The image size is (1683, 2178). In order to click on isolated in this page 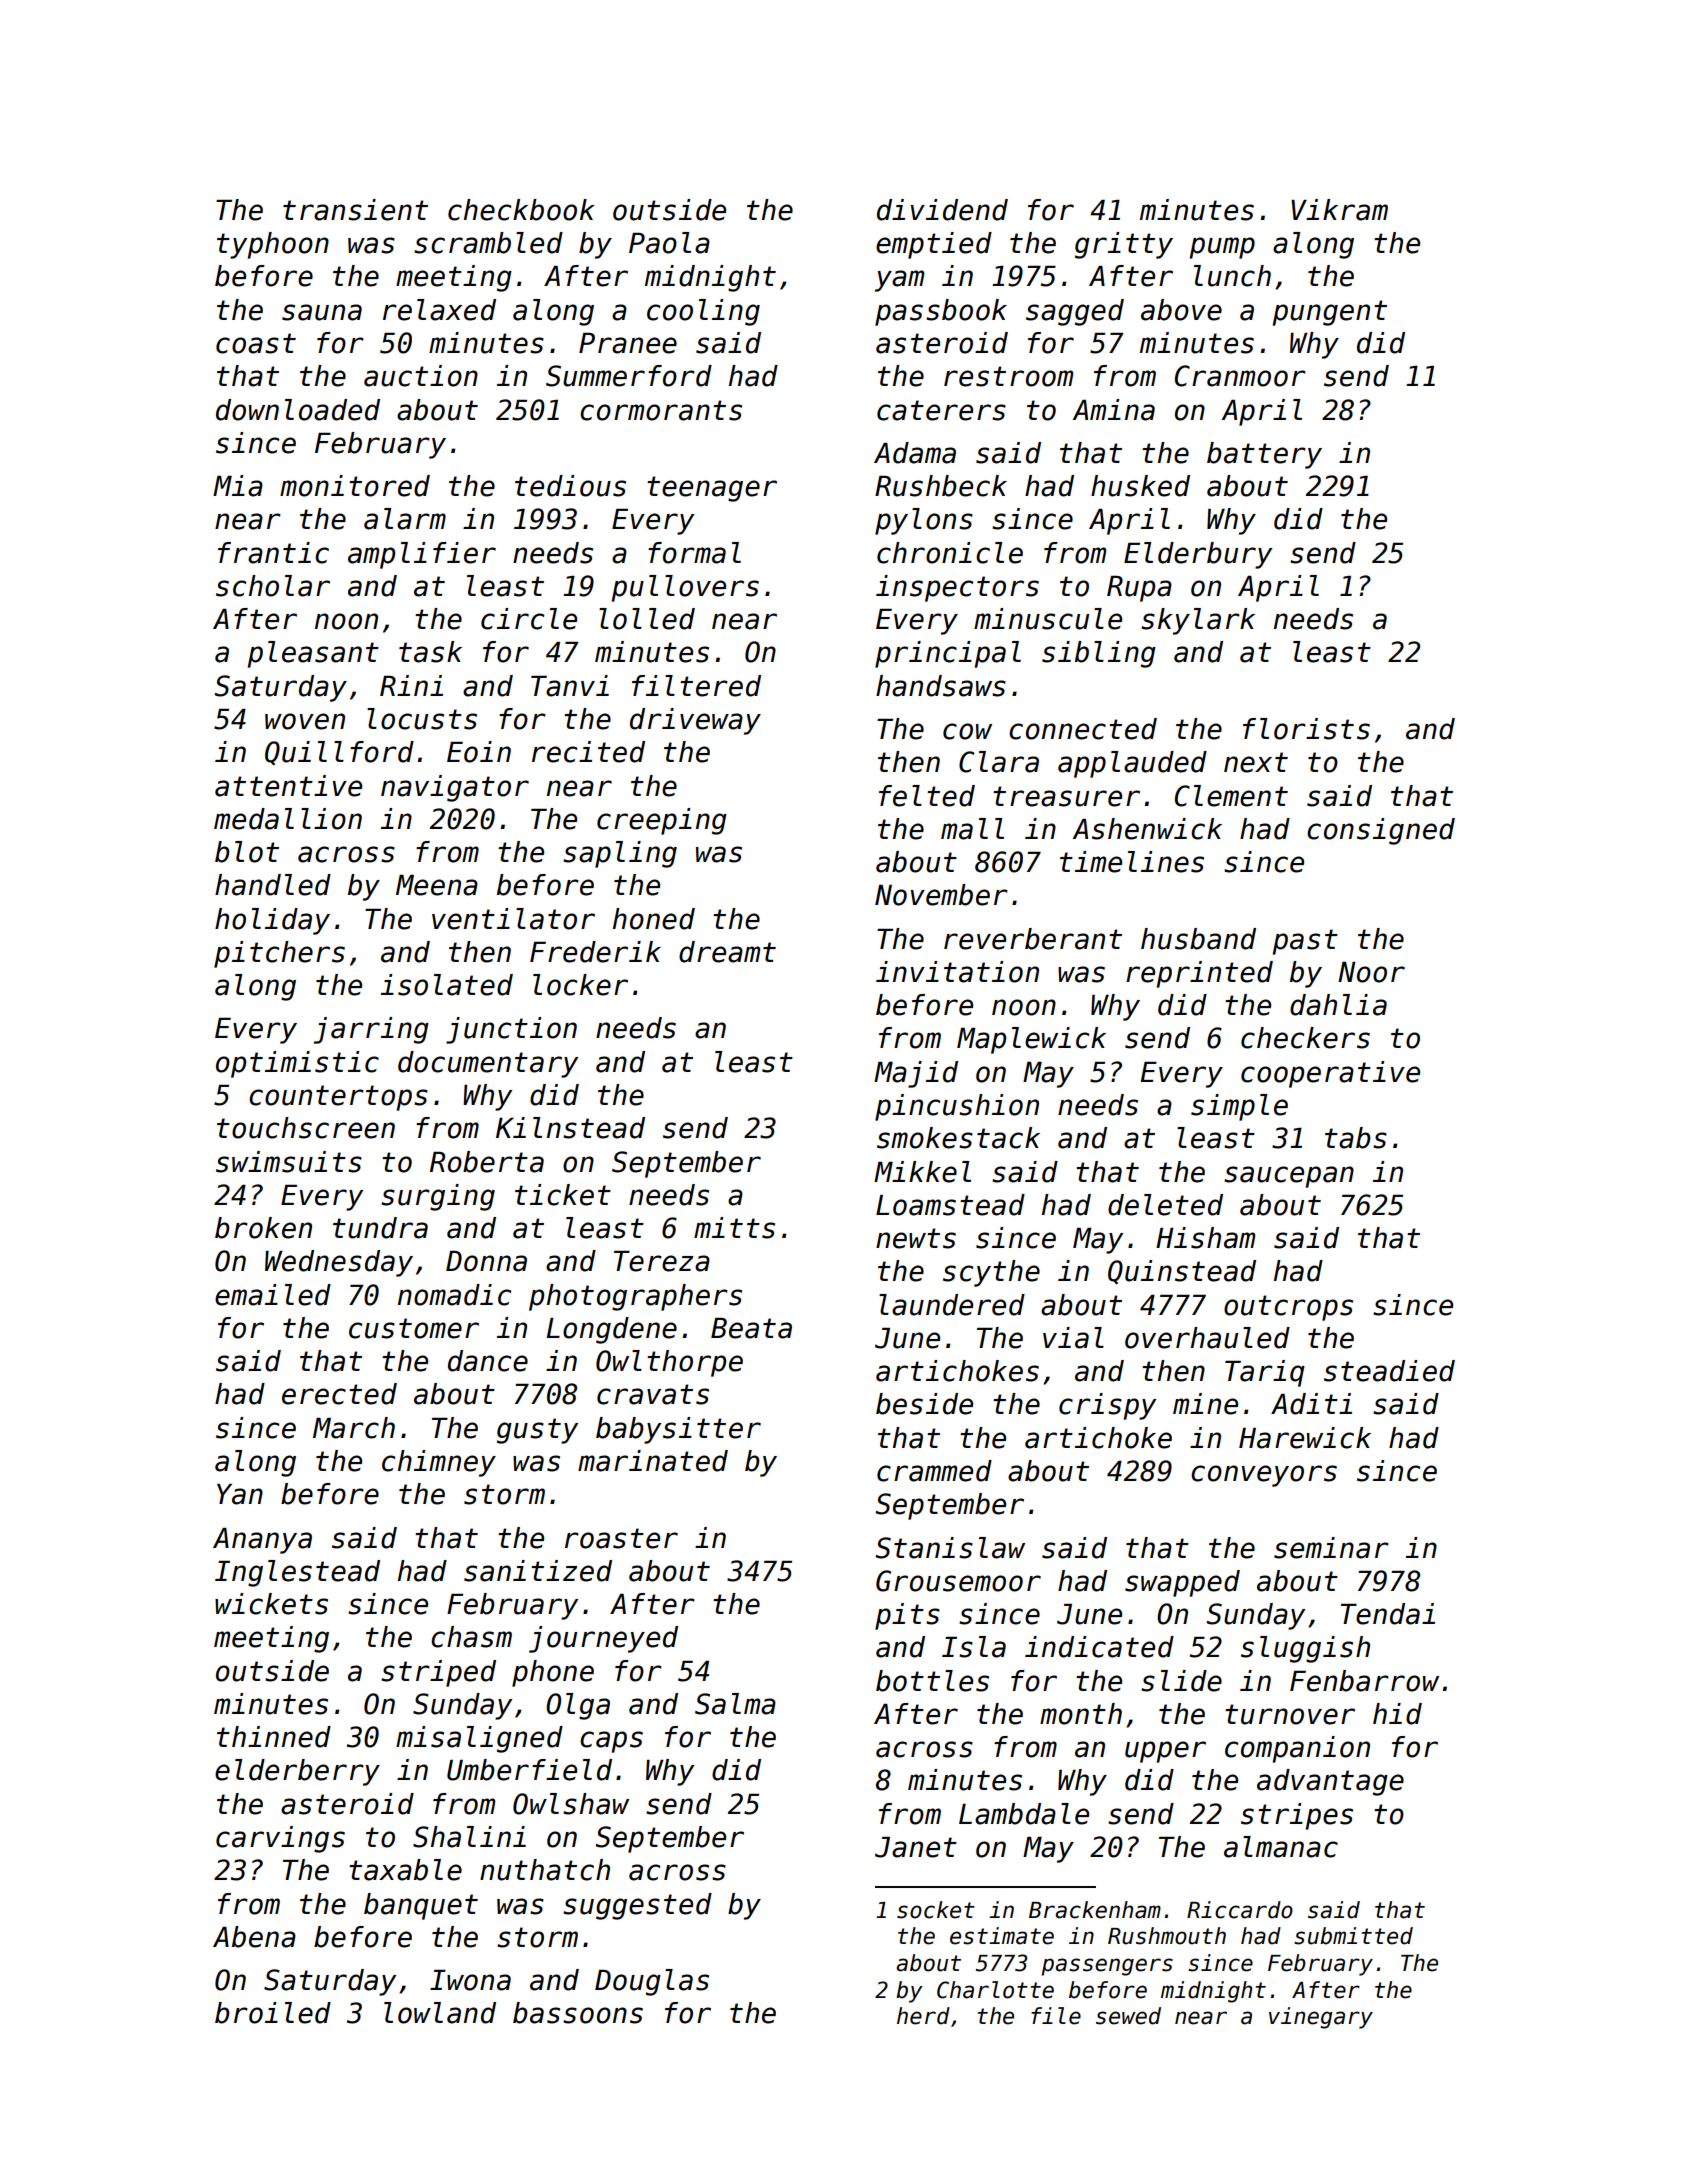, I will do `click(447, 985)`.
